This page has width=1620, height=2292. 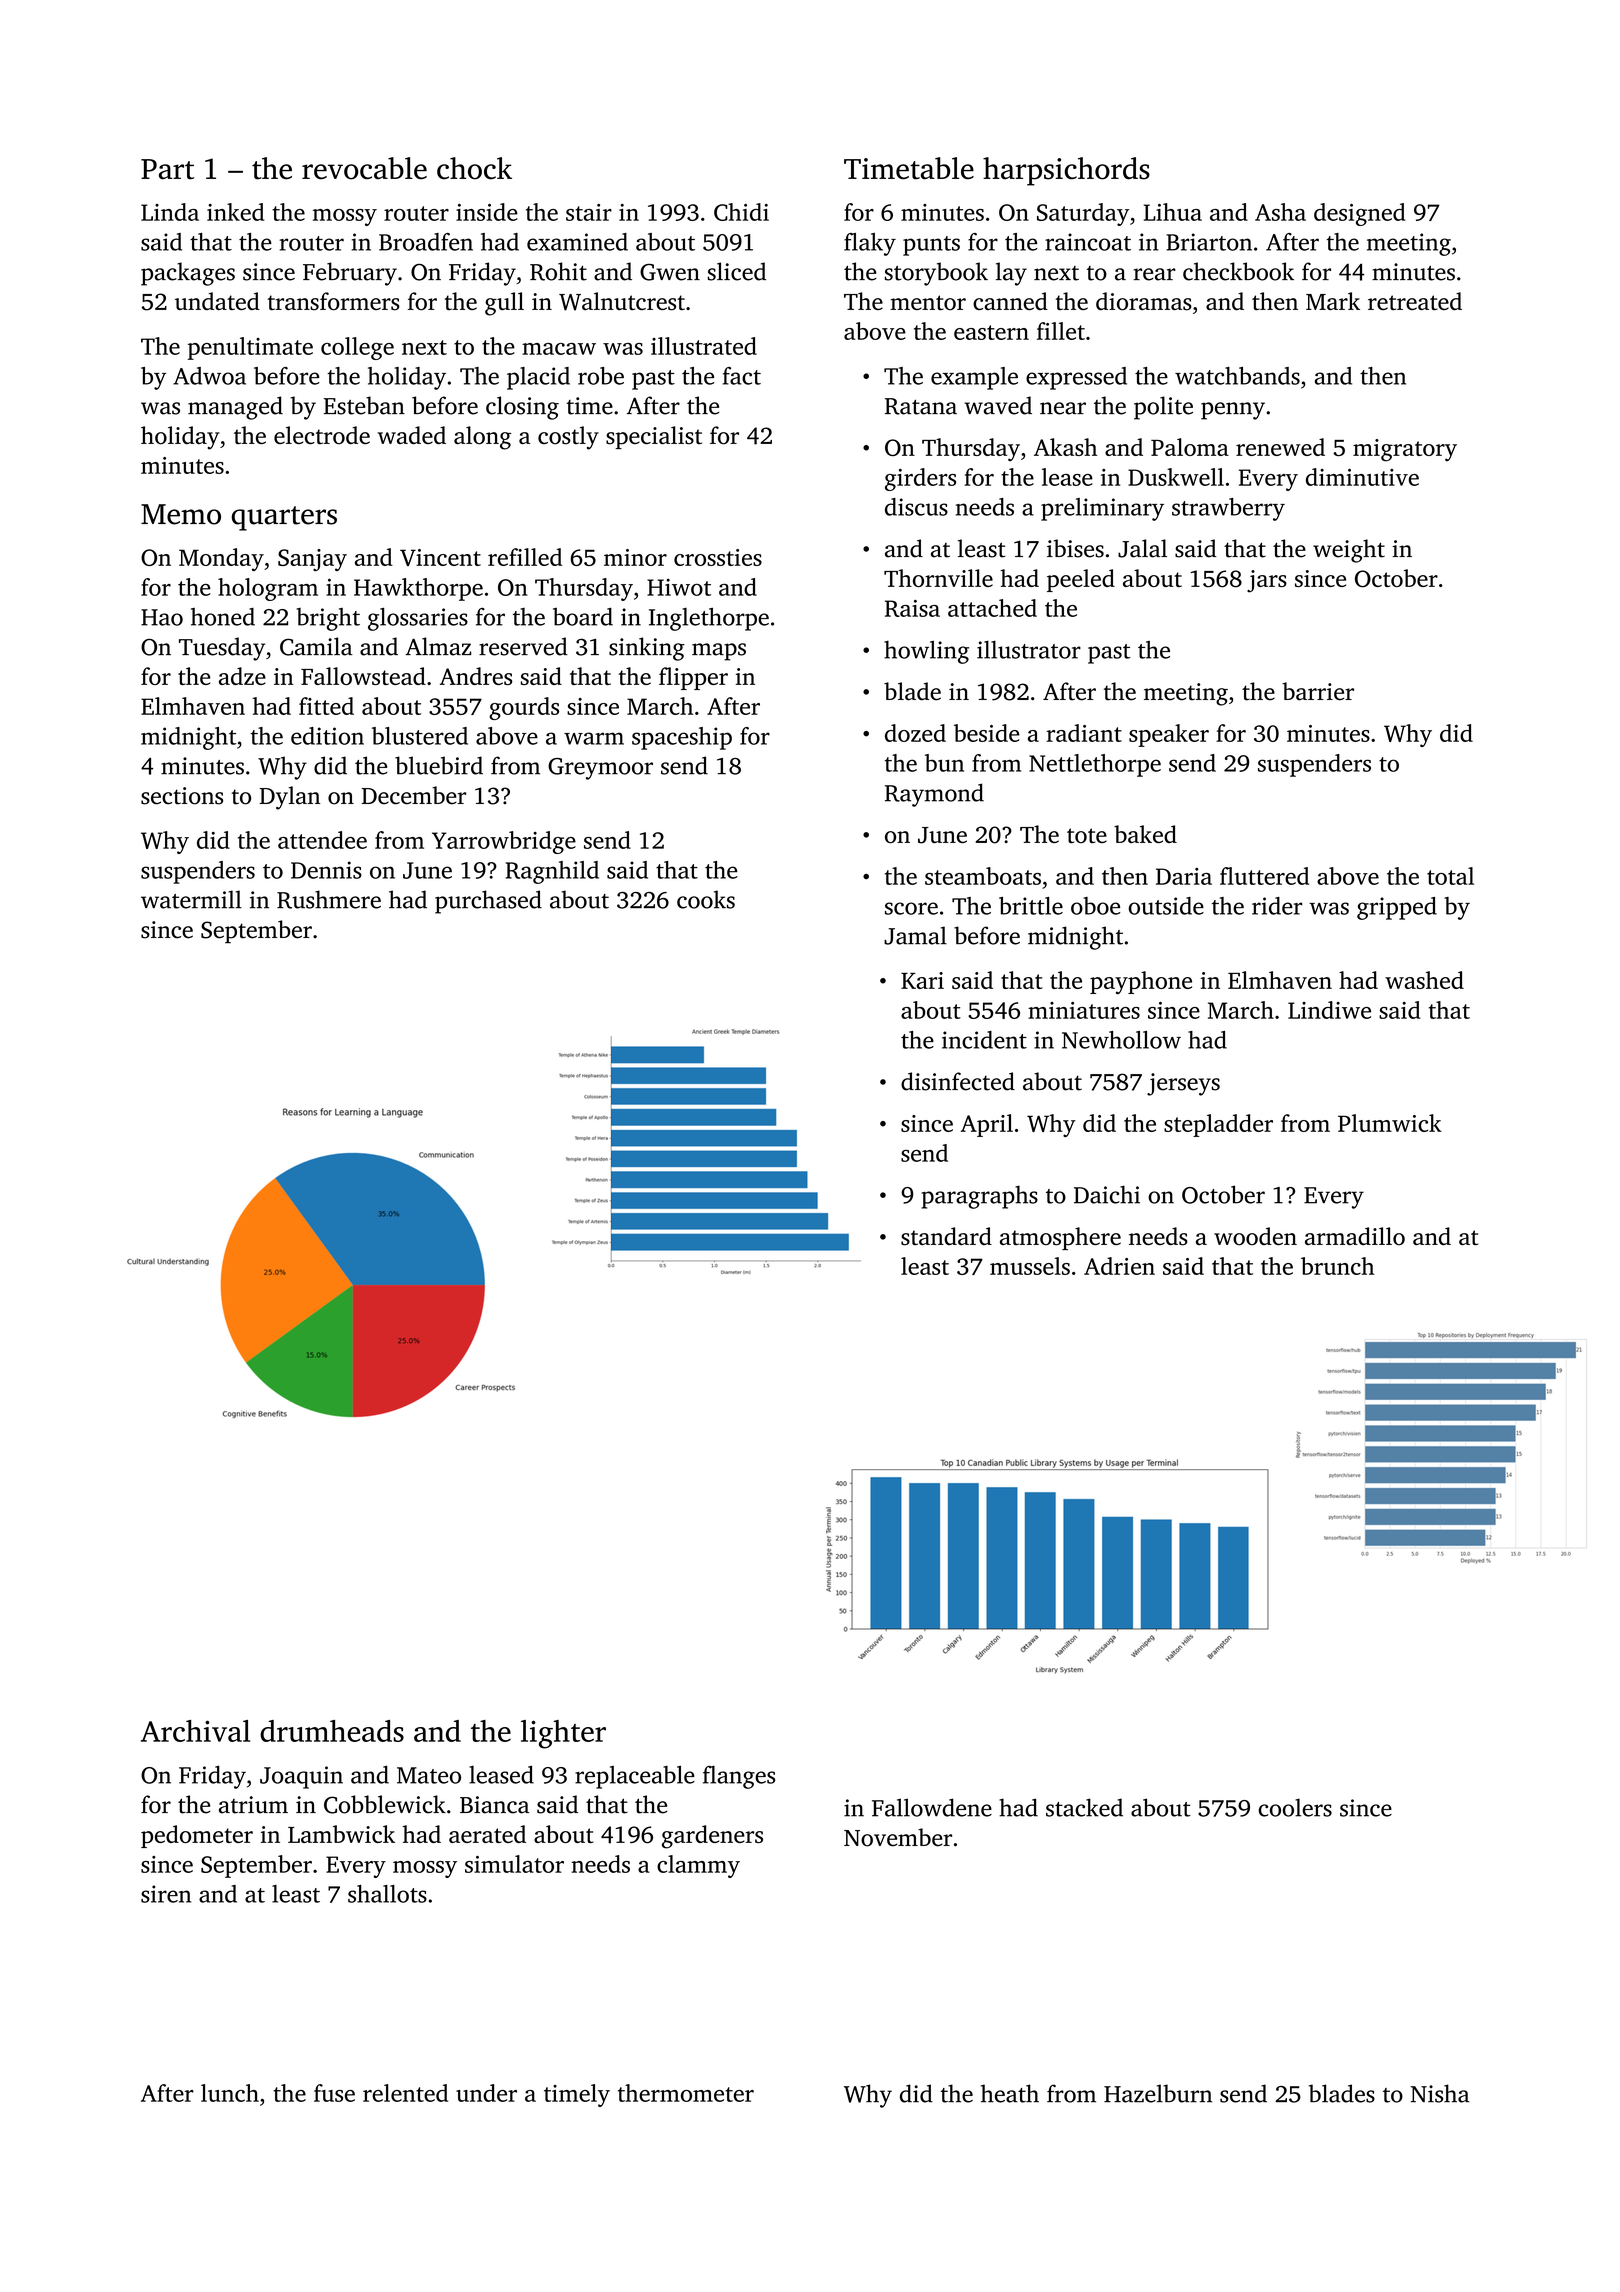 What do you see at coordinates (230, 2093) in the page?
I see `lunch` at bounding box center [230, 2093].
